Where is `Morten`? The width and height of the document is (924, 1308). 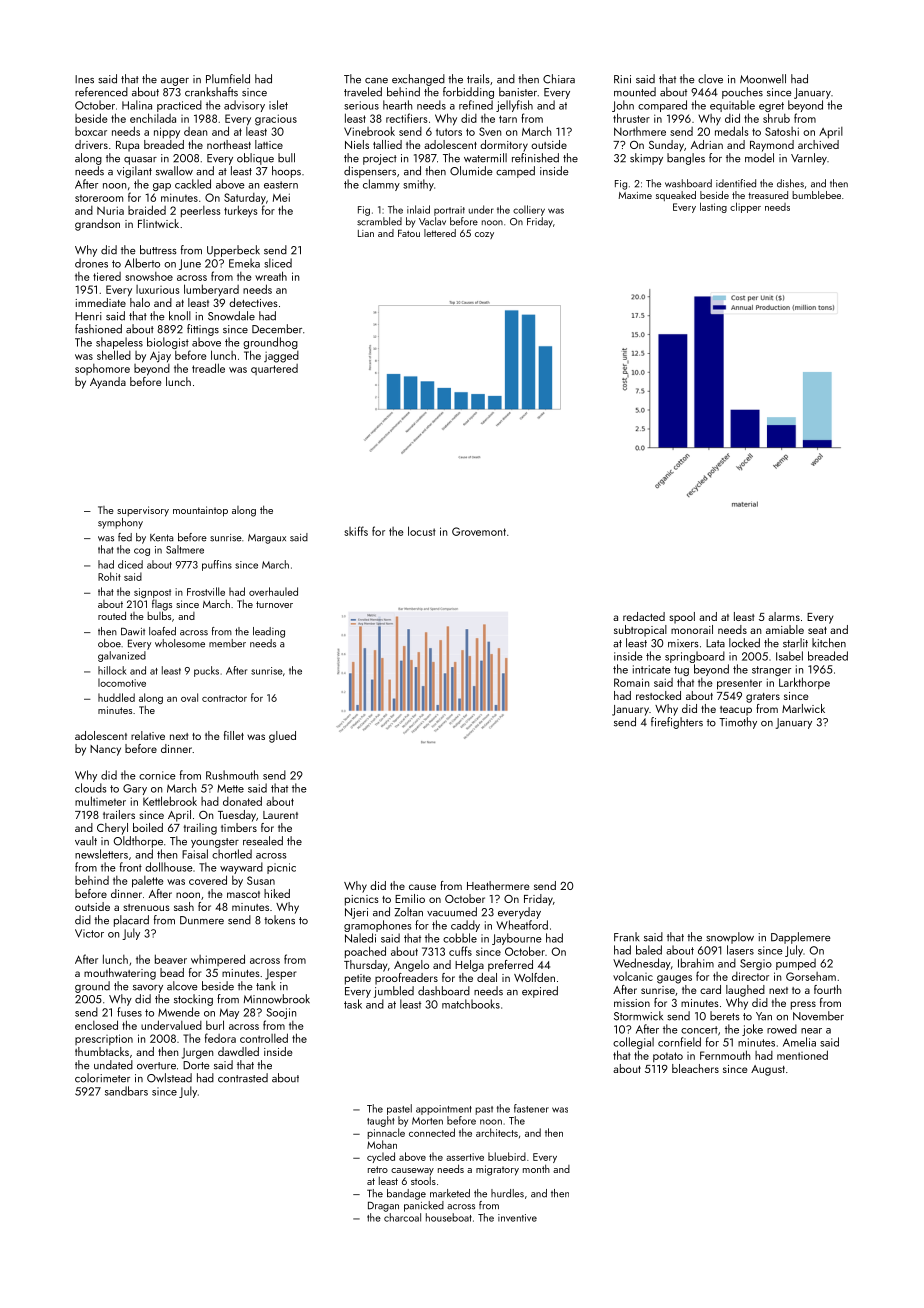 Morten is located at coordinates (427, 1121).
